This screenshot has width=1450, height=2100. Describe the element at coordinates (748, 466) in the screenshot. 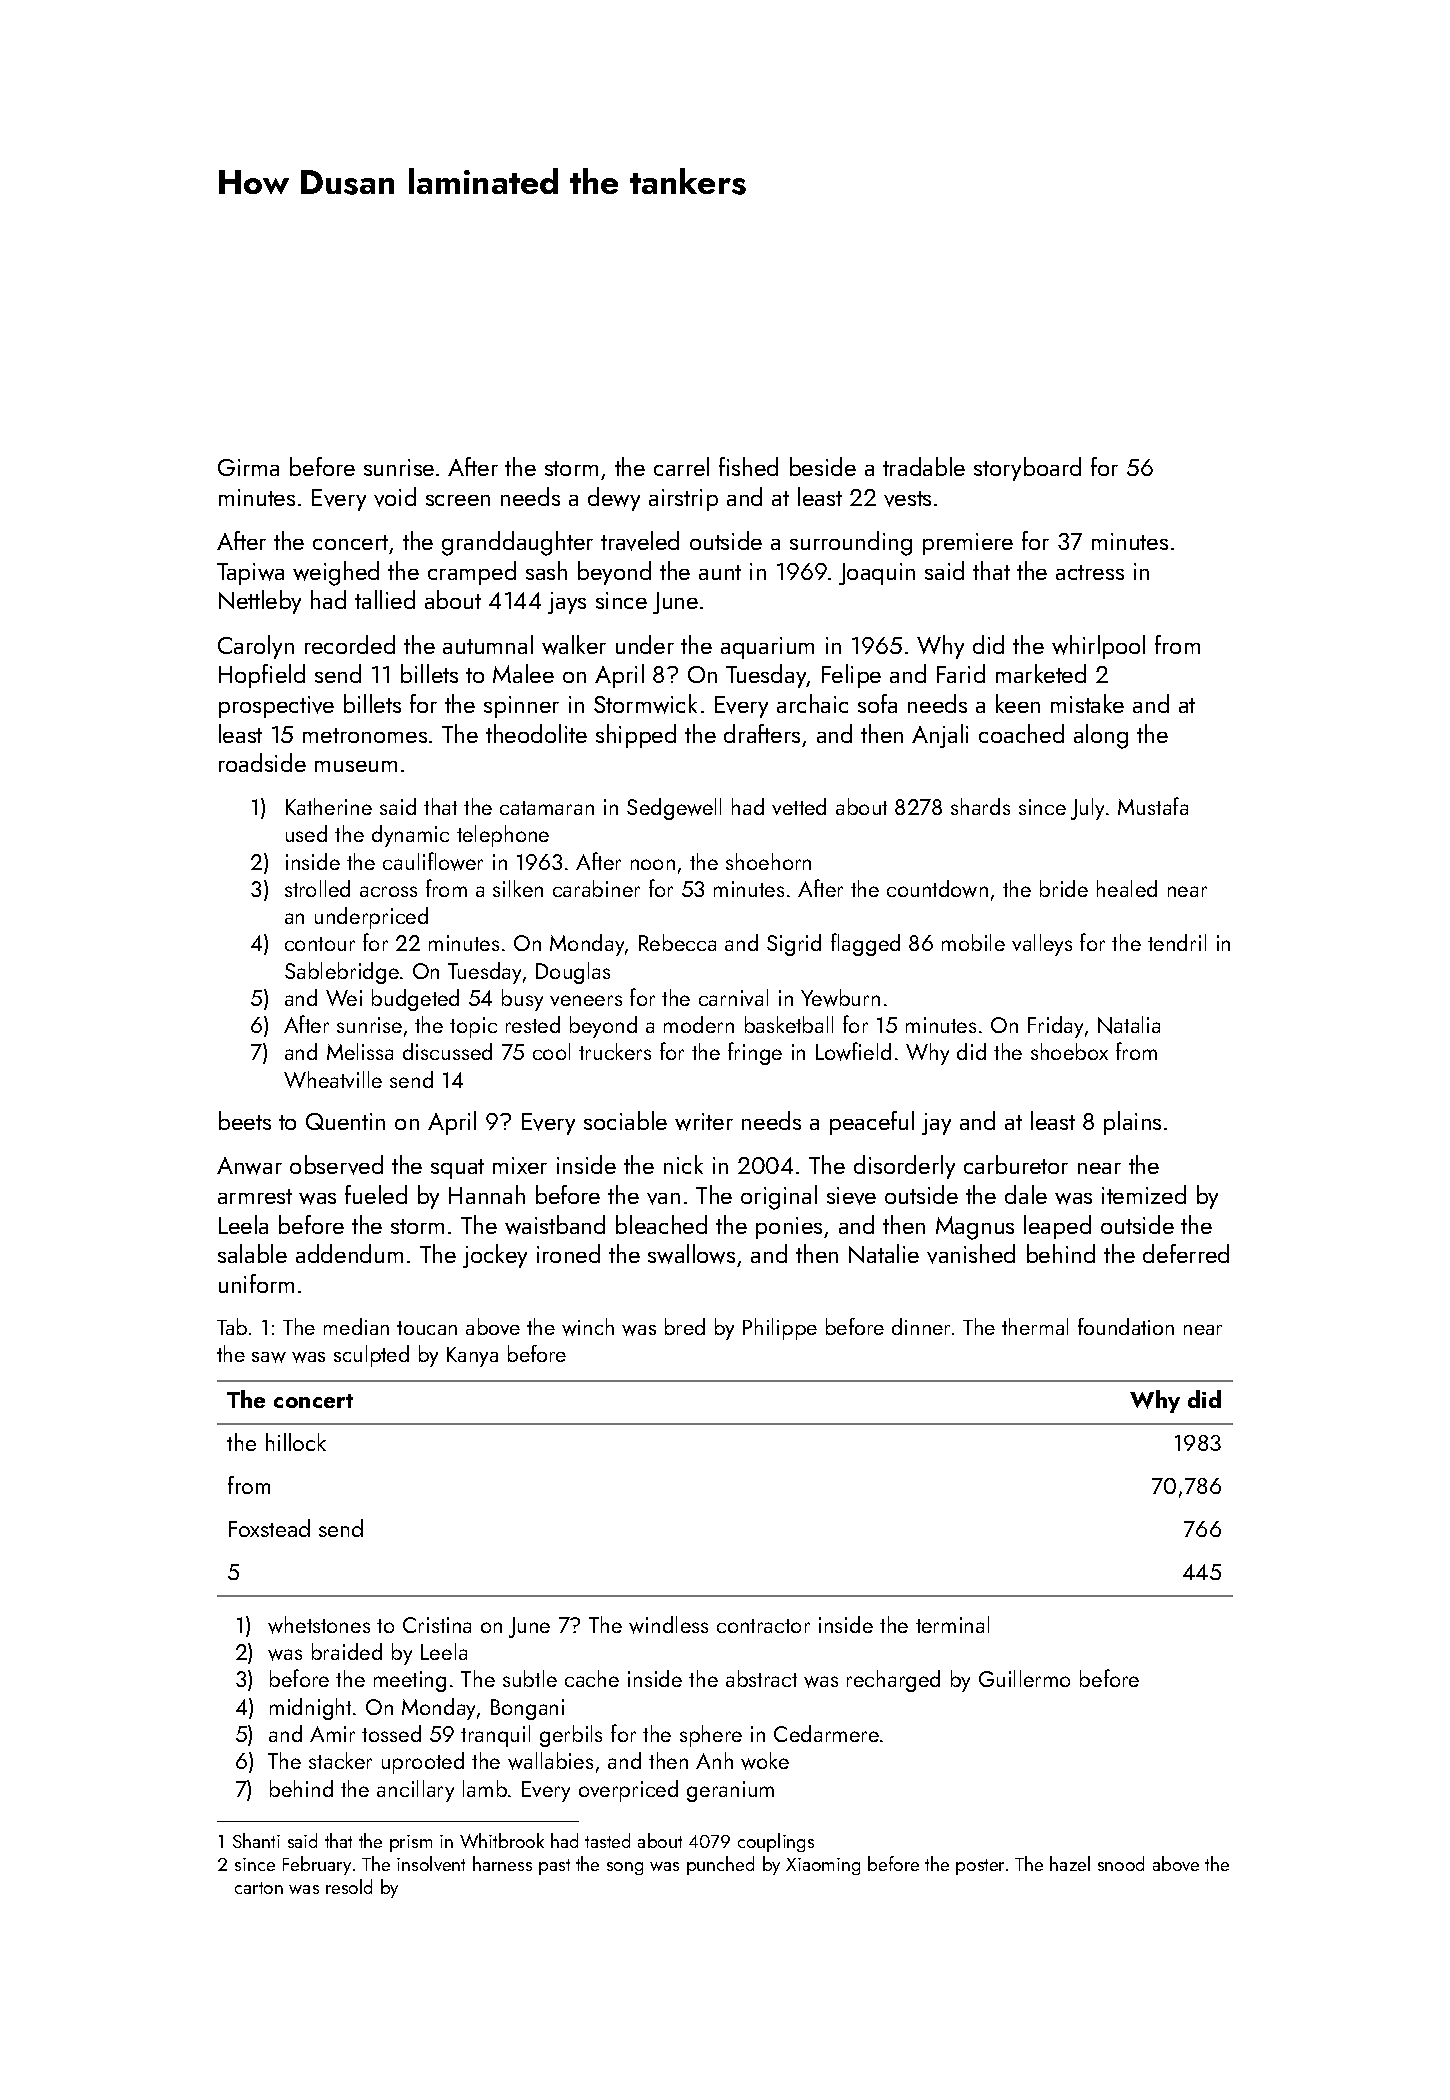

I see `fished` at that location.
